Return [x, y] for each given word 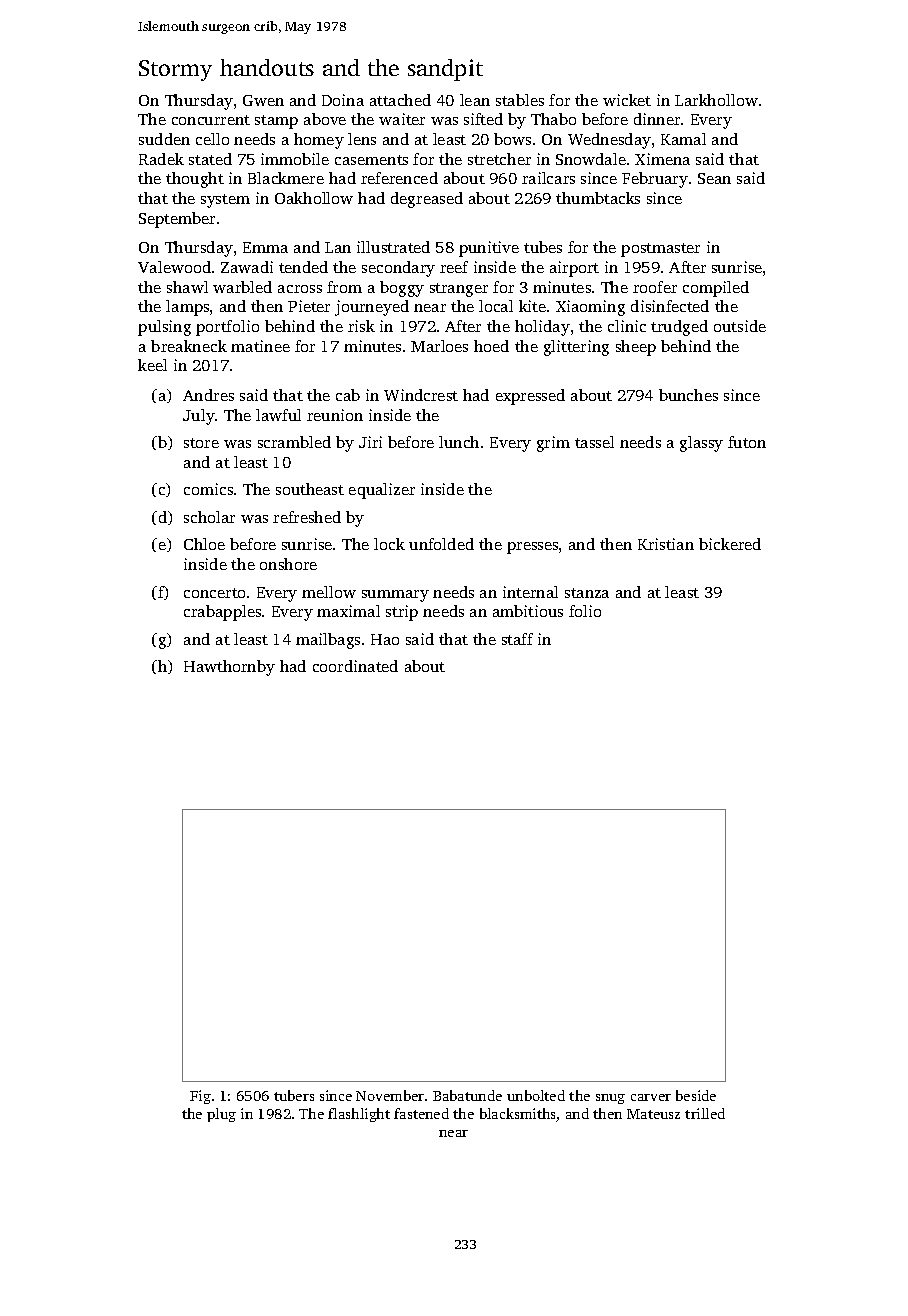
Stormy [175, 70]
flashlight [359, 1115]
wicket [627, 100]
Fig [200, 1097]
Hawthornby [229, 668]
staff [517, 639]
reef [454, 267]
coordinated [355, 666]
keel [152, 365]
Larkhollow [716, 100]
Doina [343, 100]
